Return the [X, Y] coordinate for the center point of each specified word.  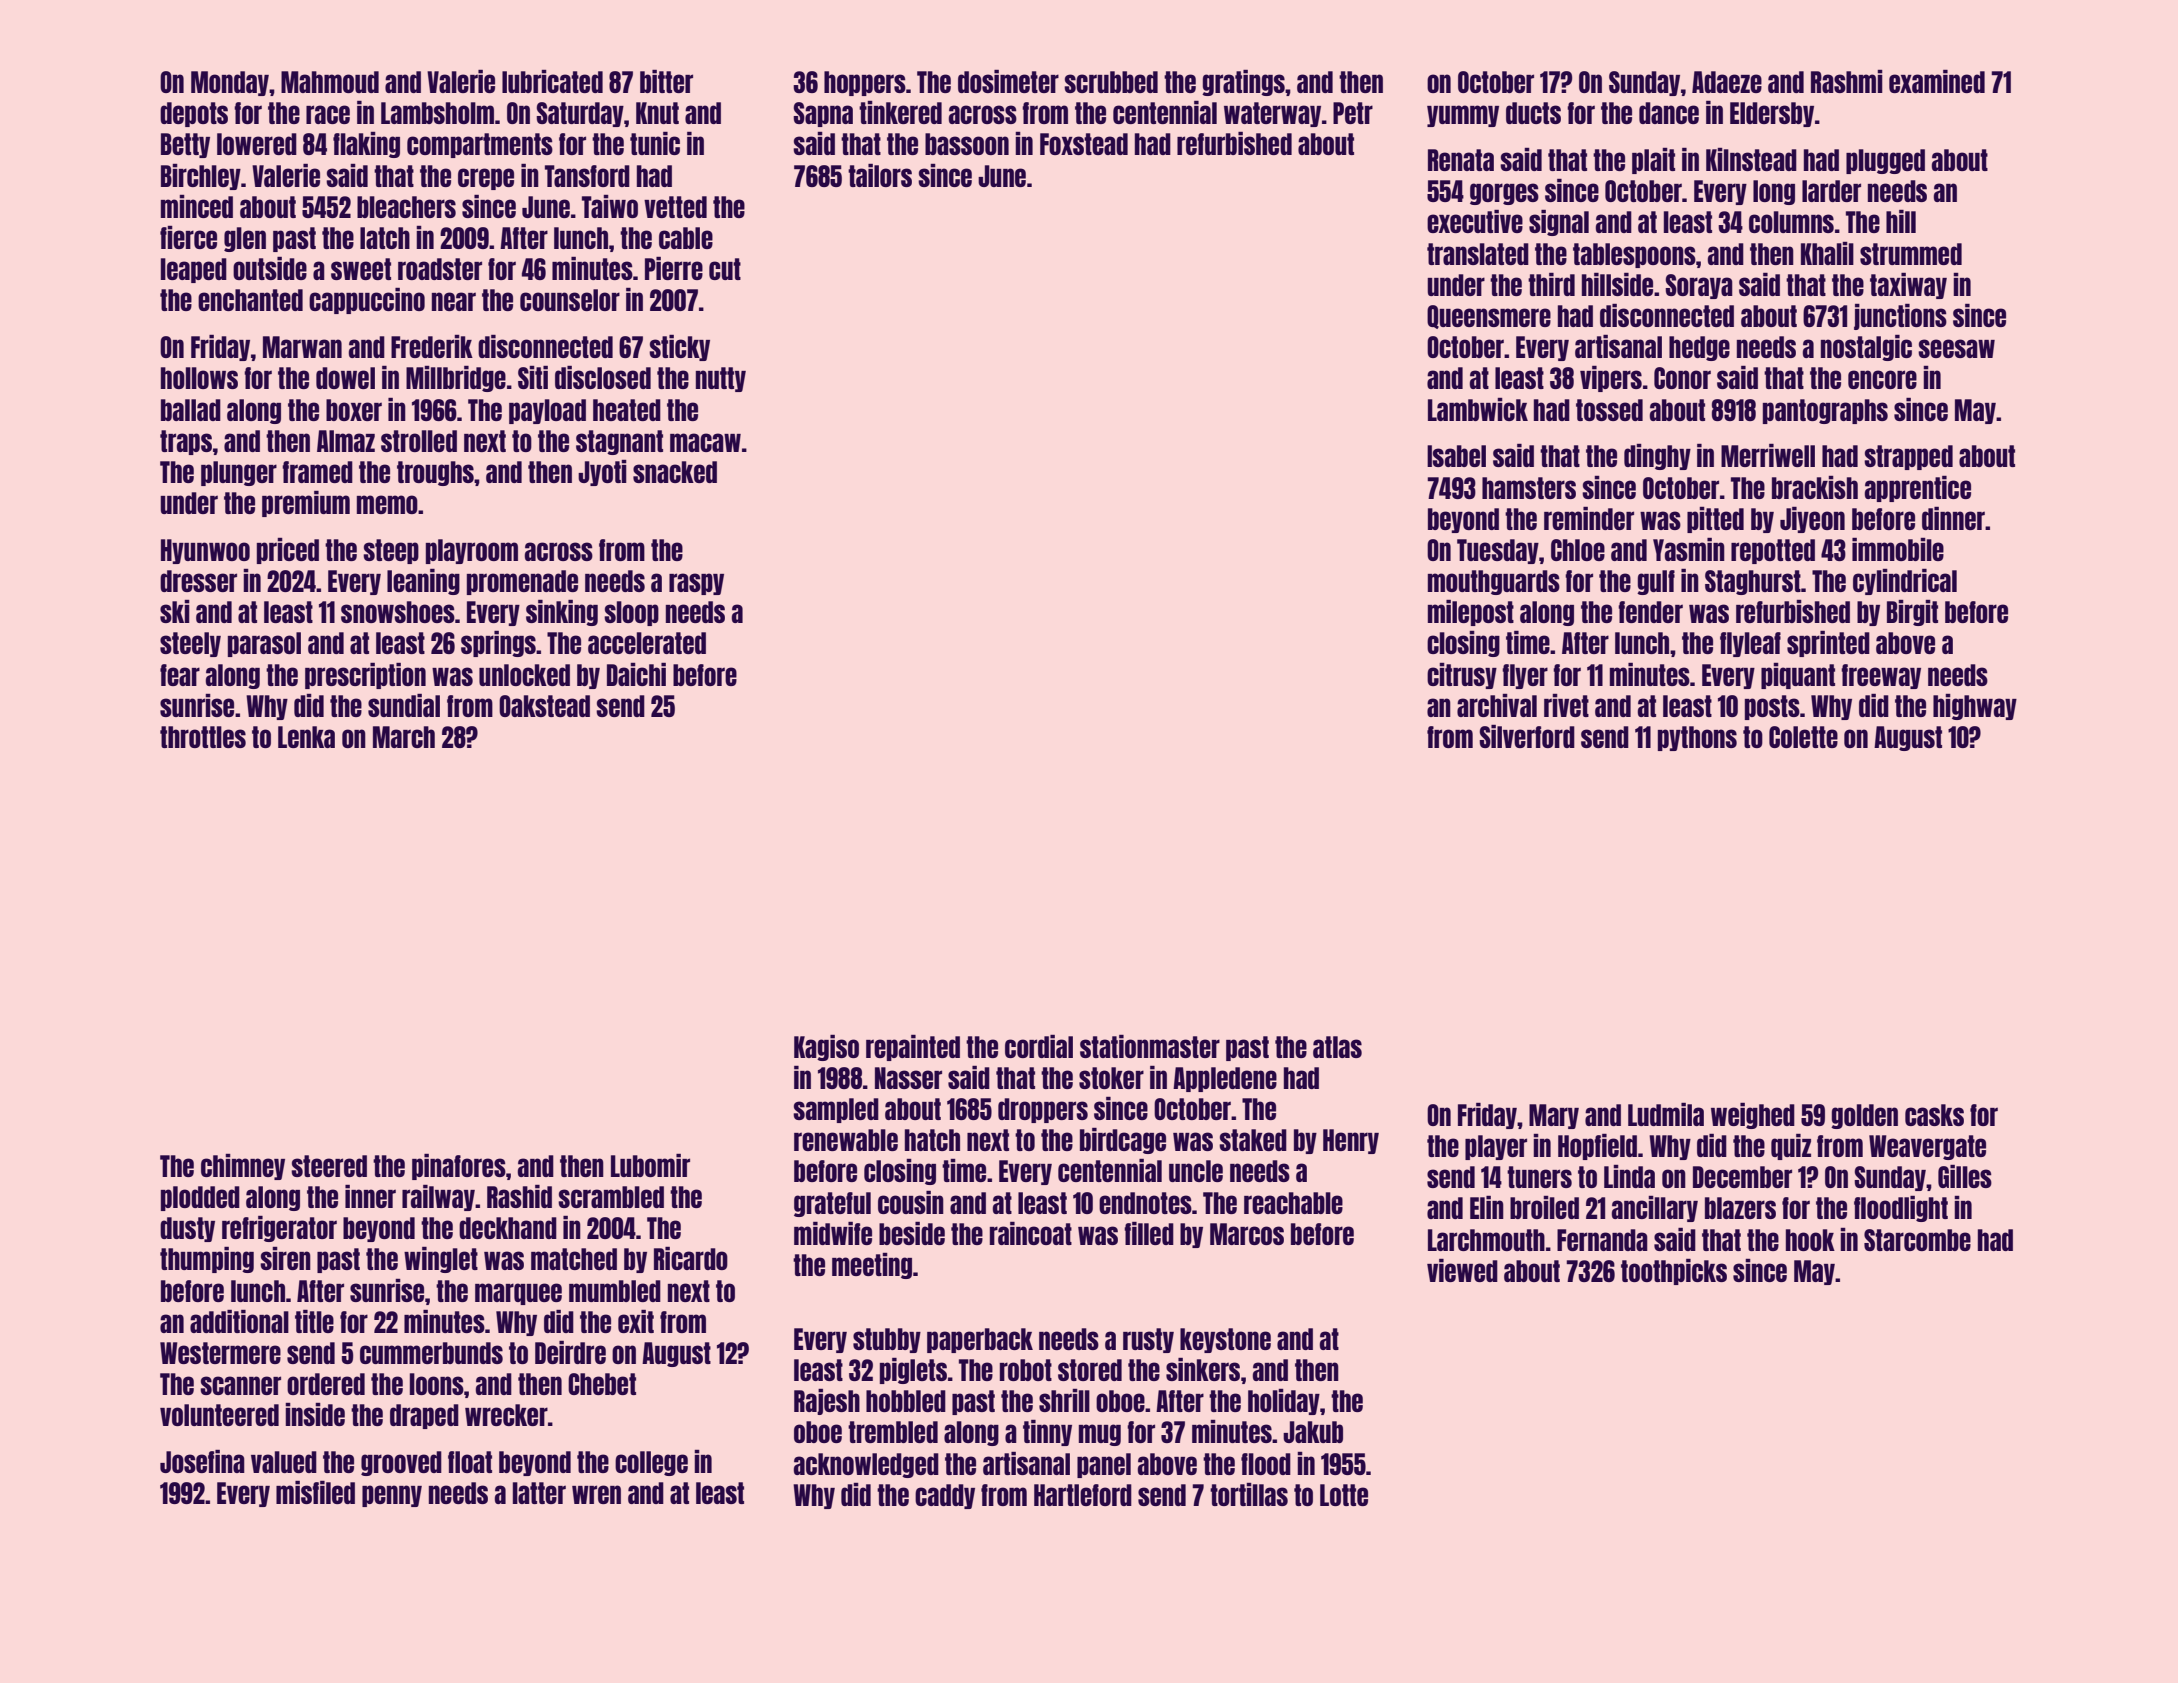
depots [194, 114]
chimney [243, 1167]
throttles [203, 737]
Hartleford [1083, 1495]
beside [912, 1233]
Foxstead [1084, 144]
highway [1975, 707]
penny [392, 1496]
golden [1864, 1116]
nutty [721, 379]
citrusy [1462, 676]
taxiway [1908, 286]
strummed [1911, 254]
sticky [679, 348]
